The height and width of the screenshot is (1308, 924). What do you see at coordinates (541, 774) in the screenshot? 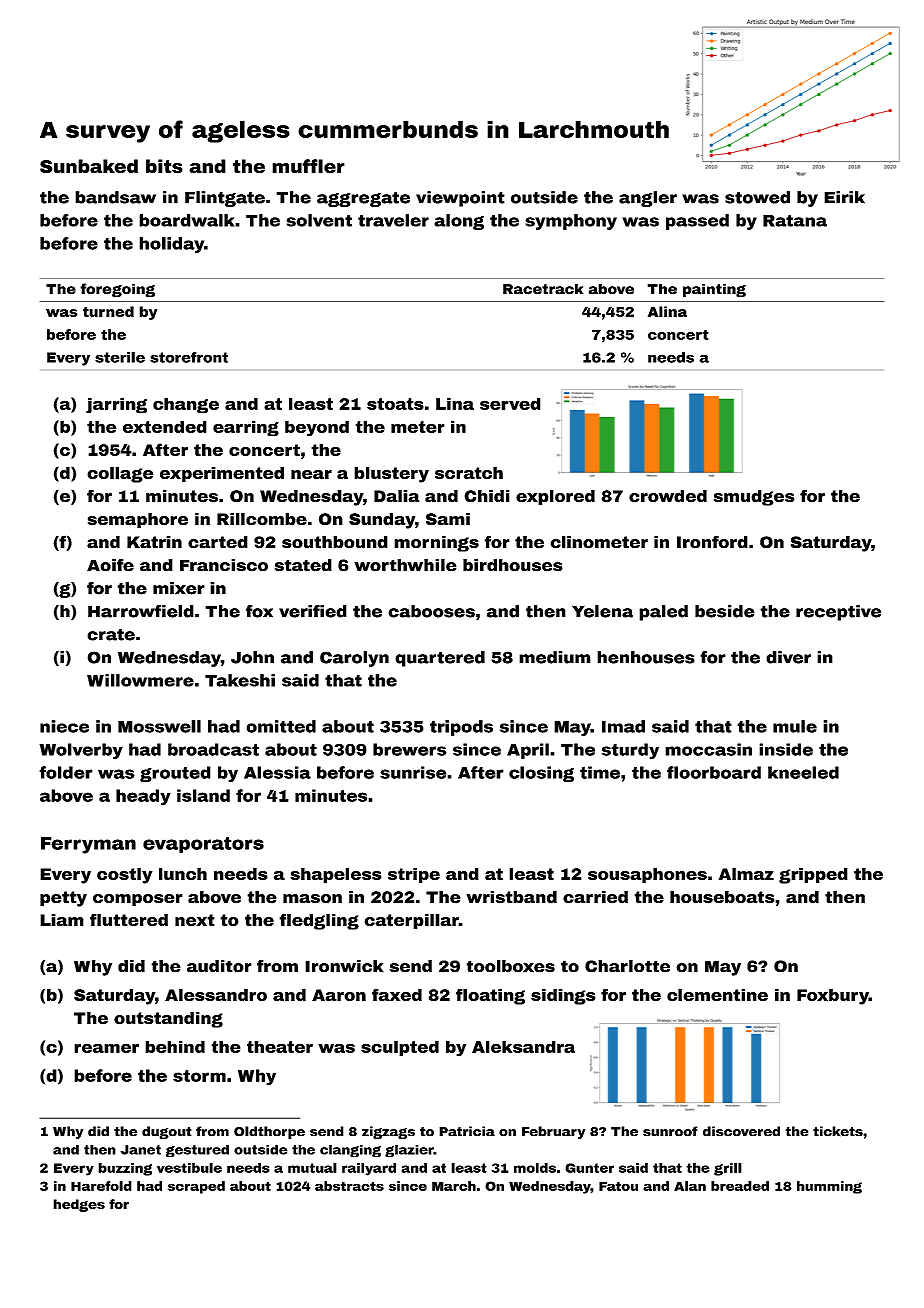
I see `closing` at bounding box center [541, 774].
